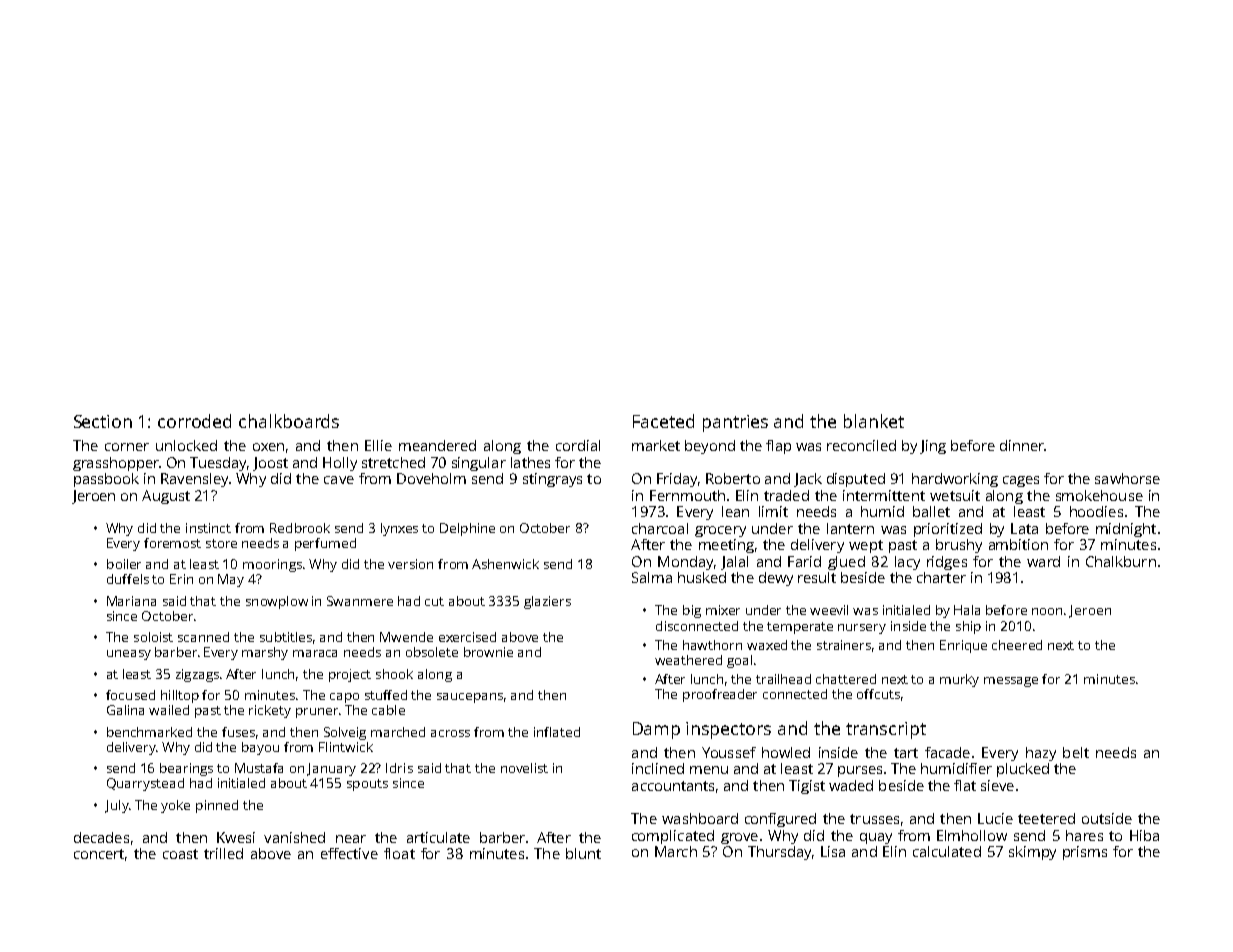 Image resolution: width=1233 pixels, height=952 pixels. Describe the element at coordinates (286, 637) in the screenshot. I see `subtitles` at that location.
